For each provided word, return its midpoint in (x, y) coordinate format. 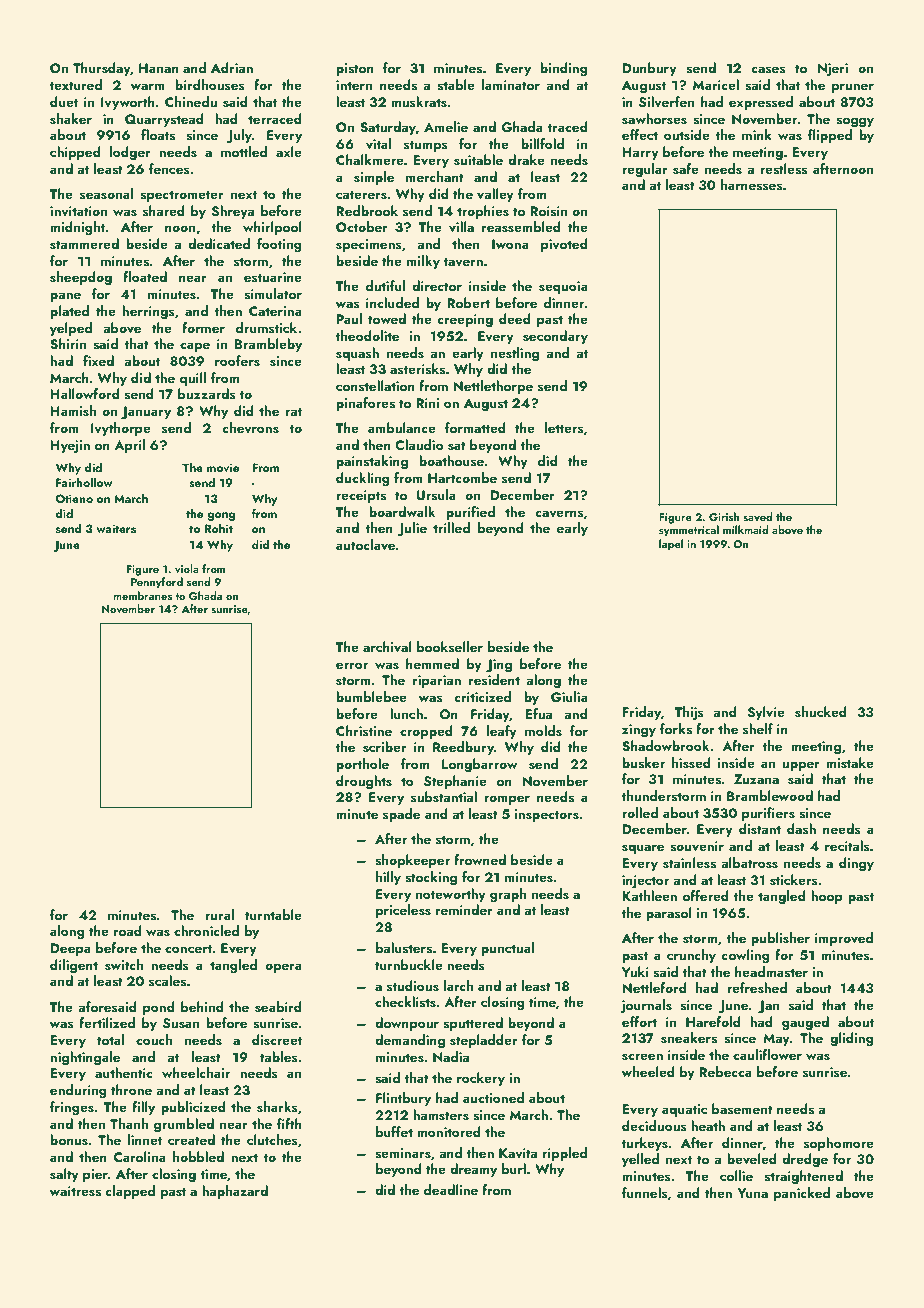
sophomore (839, 1144)
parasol (669, 914)
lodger (130, 153)
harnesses (752, 185)
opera (283, 968)
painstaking (372, 462)
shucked (821, 712)
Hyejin (70, 446)
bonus (69, 1140)
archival (387, 647)
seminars (403, 1153)
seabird (278, 1007)
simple (374, 178)
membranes (142, 595)
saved (758, 516)
